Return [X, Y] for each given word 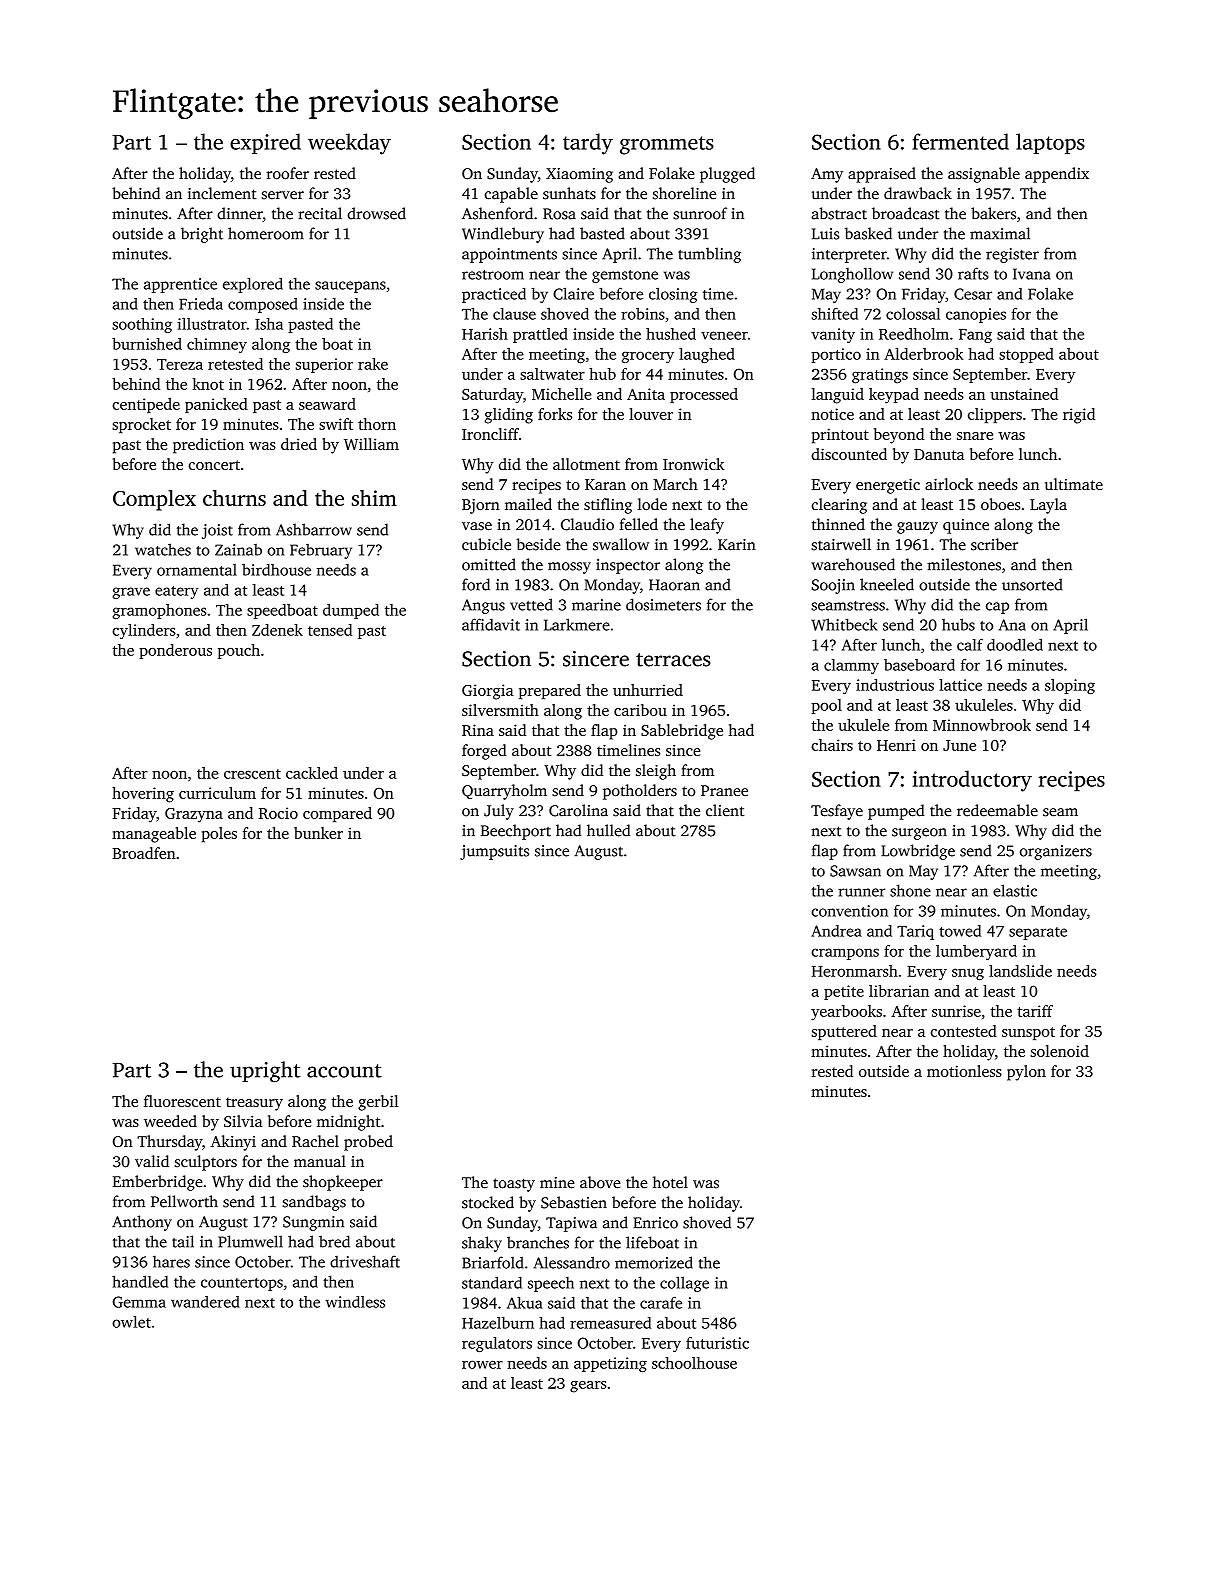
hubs [958, 624]
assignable [984, 175]
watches [163, 549]
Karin [737, 545]
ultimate [1074, 484]
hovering [143, 795]
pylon [1026, 1073]
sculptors [206, 1163]
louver [651, 414]
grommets [667, 145]
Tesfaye [837, 812]
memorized [654, 1262]
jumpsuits [494, 852]
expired [265, 143]
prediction [208, 446]
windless [355, 1302]
